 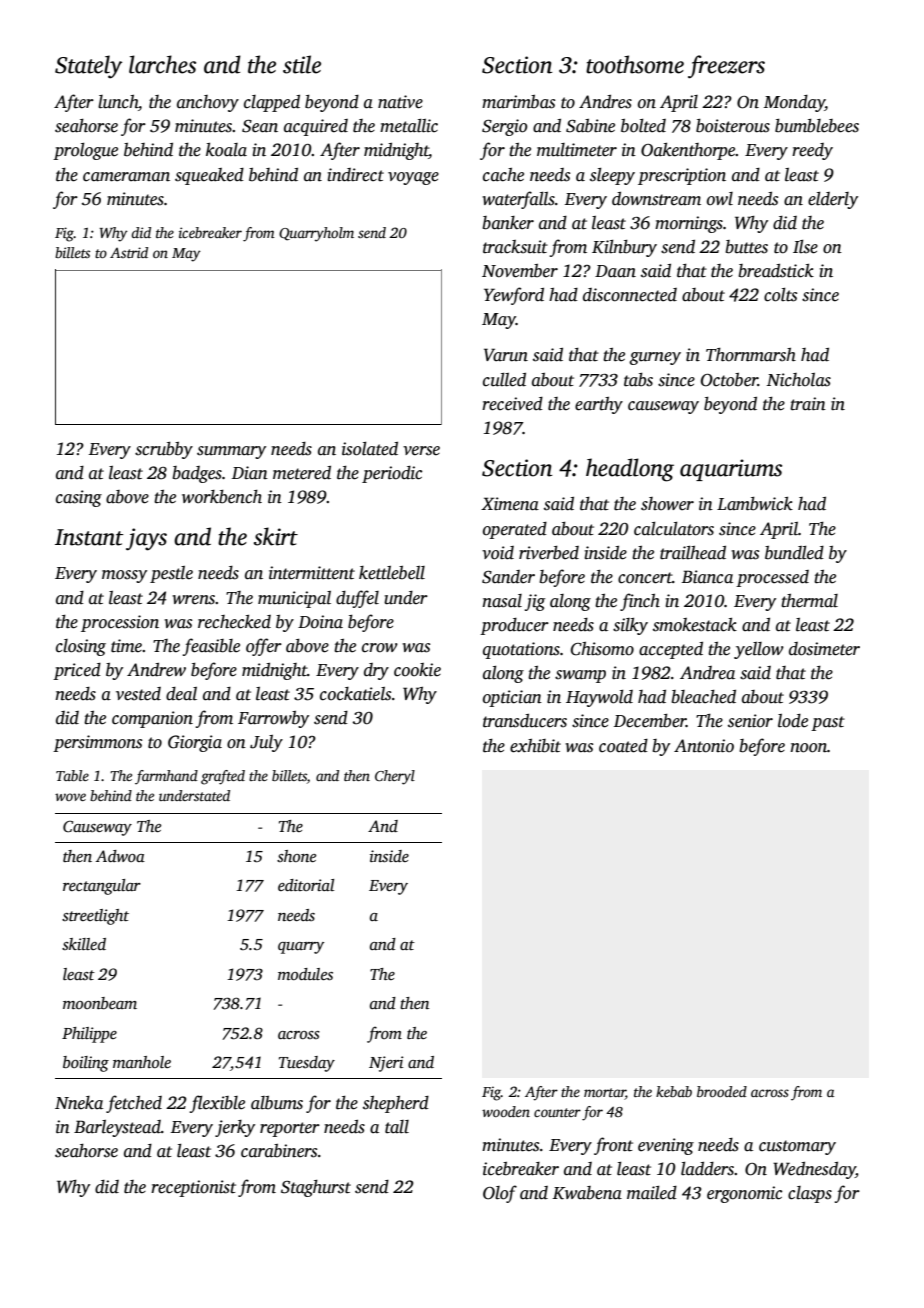 What do you see at coordinates (193, 1188) in the page?
I see `receptionist` at bounding box center [193, 1188].
